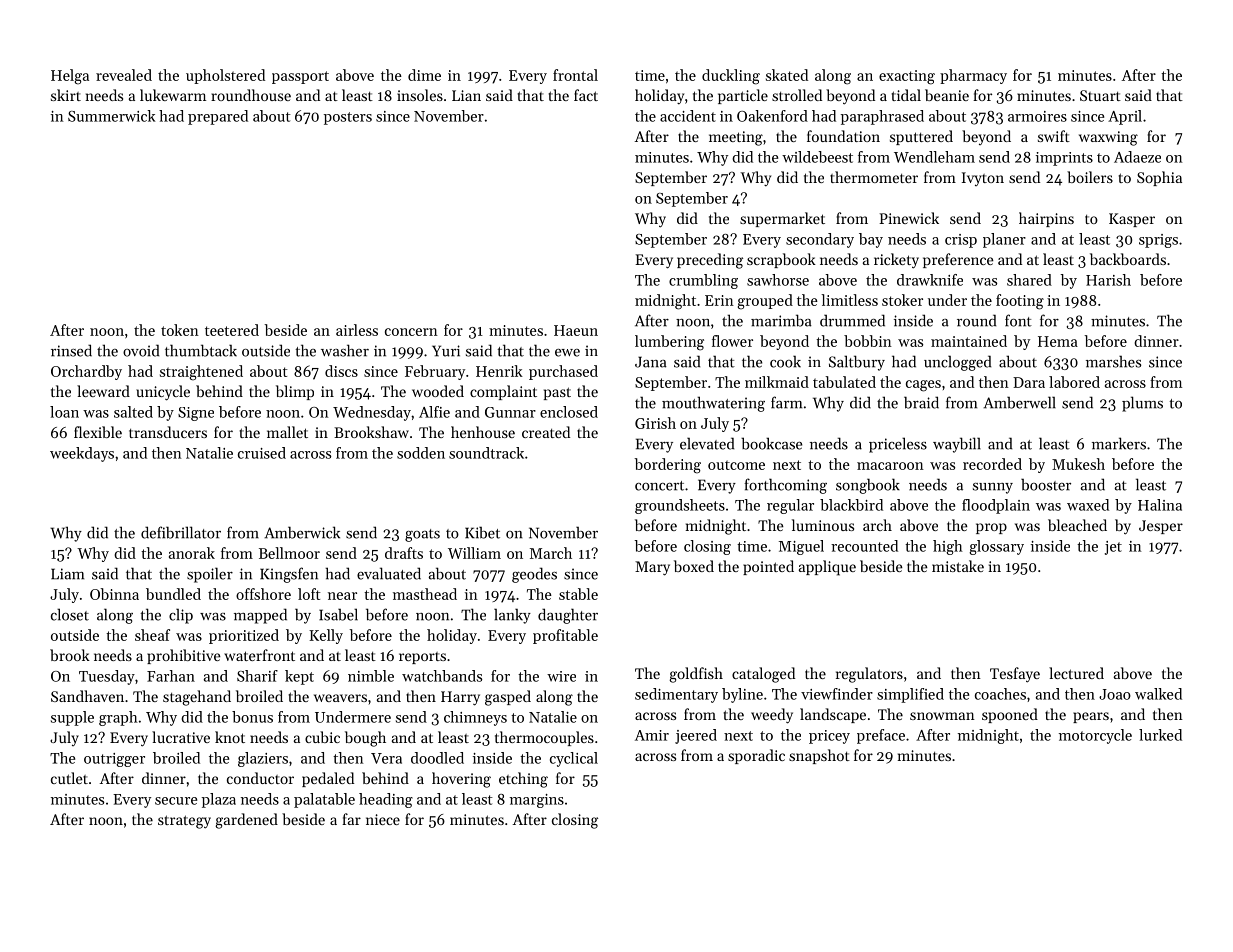 The width and height of the screenshot is (1233, 952). Describe the element at coordinates (295, 392) in the screenshot. I see `blimp` at that location.
